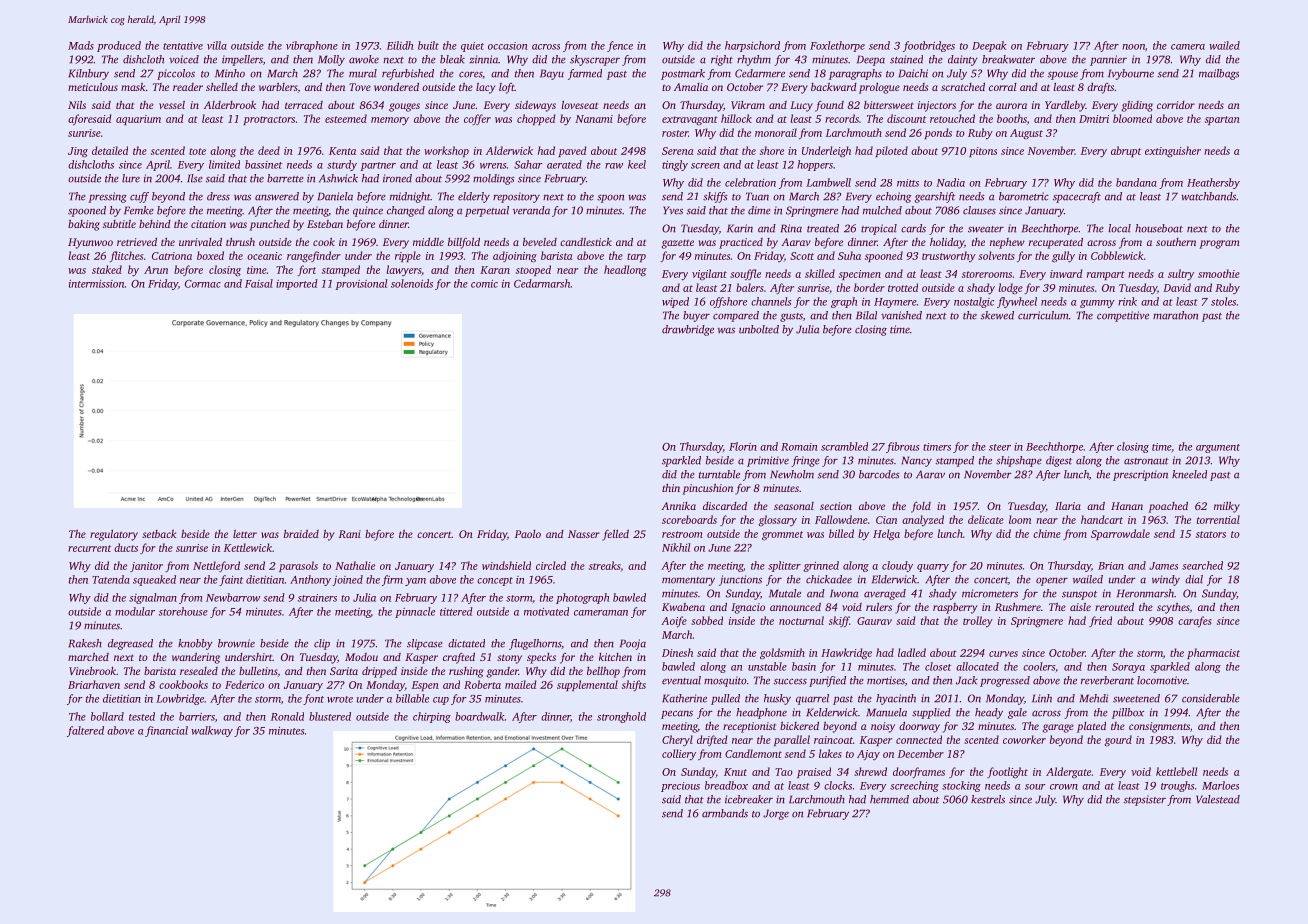  What do you see at coordinates (929, 46) in the image?
I see `footbridges` at bounding box center [929, 46].
